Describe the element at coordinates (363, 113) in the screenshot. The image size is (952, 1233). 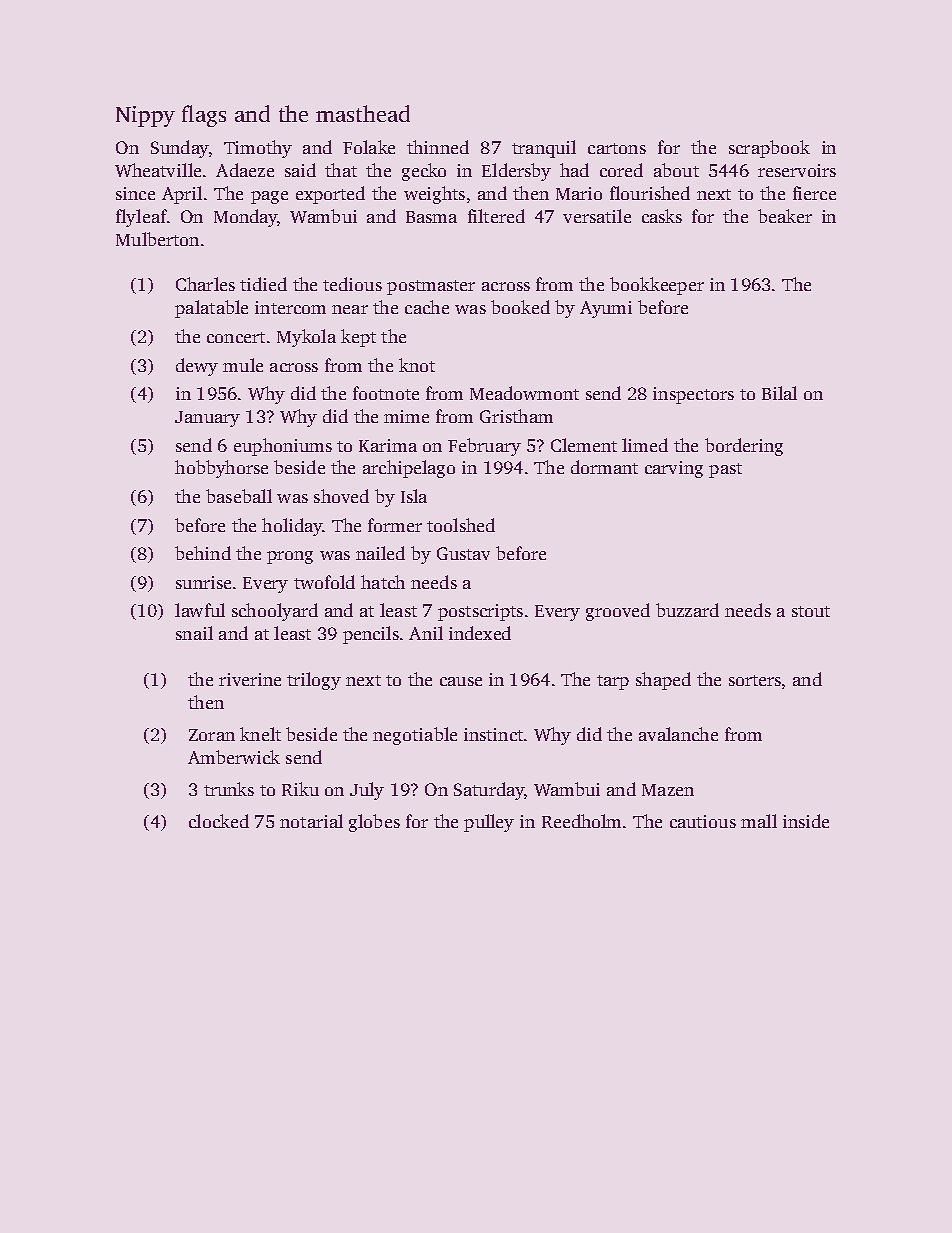
I see `masthead` at that location.
